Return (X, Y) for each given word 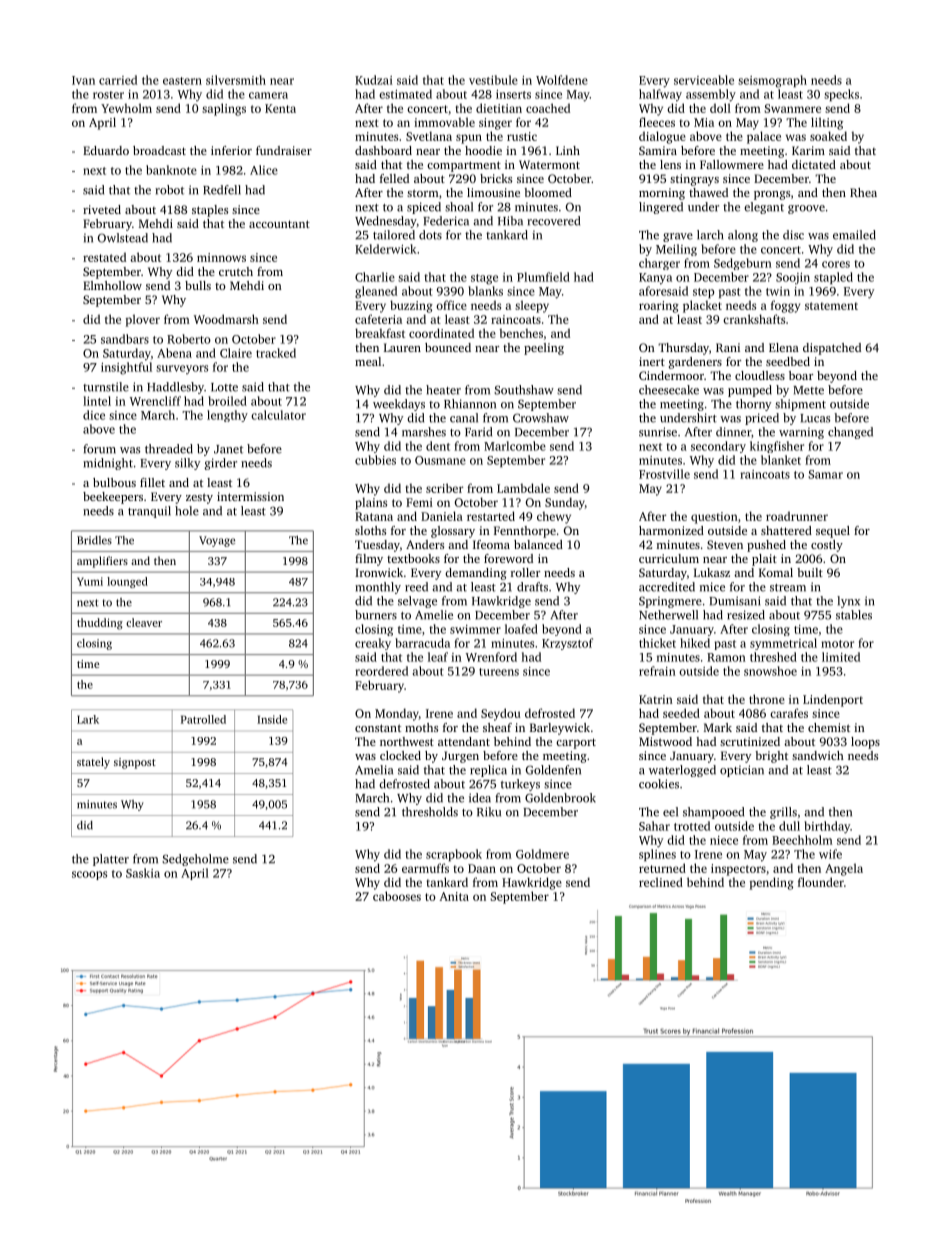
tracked (276, 353)
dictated (814, 164)
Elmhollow (112, 285)
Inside (272, 719)
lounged (127, 582)
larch (710, 235)
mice (712, 587)
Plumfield (543, 277)
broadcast (159, 150)
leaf (438, 657)
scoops (89, 875)
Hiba (510, 221)
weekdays (399, 405)
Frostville (664, 474)
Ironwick (379, 572)
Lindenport (833, 700)
